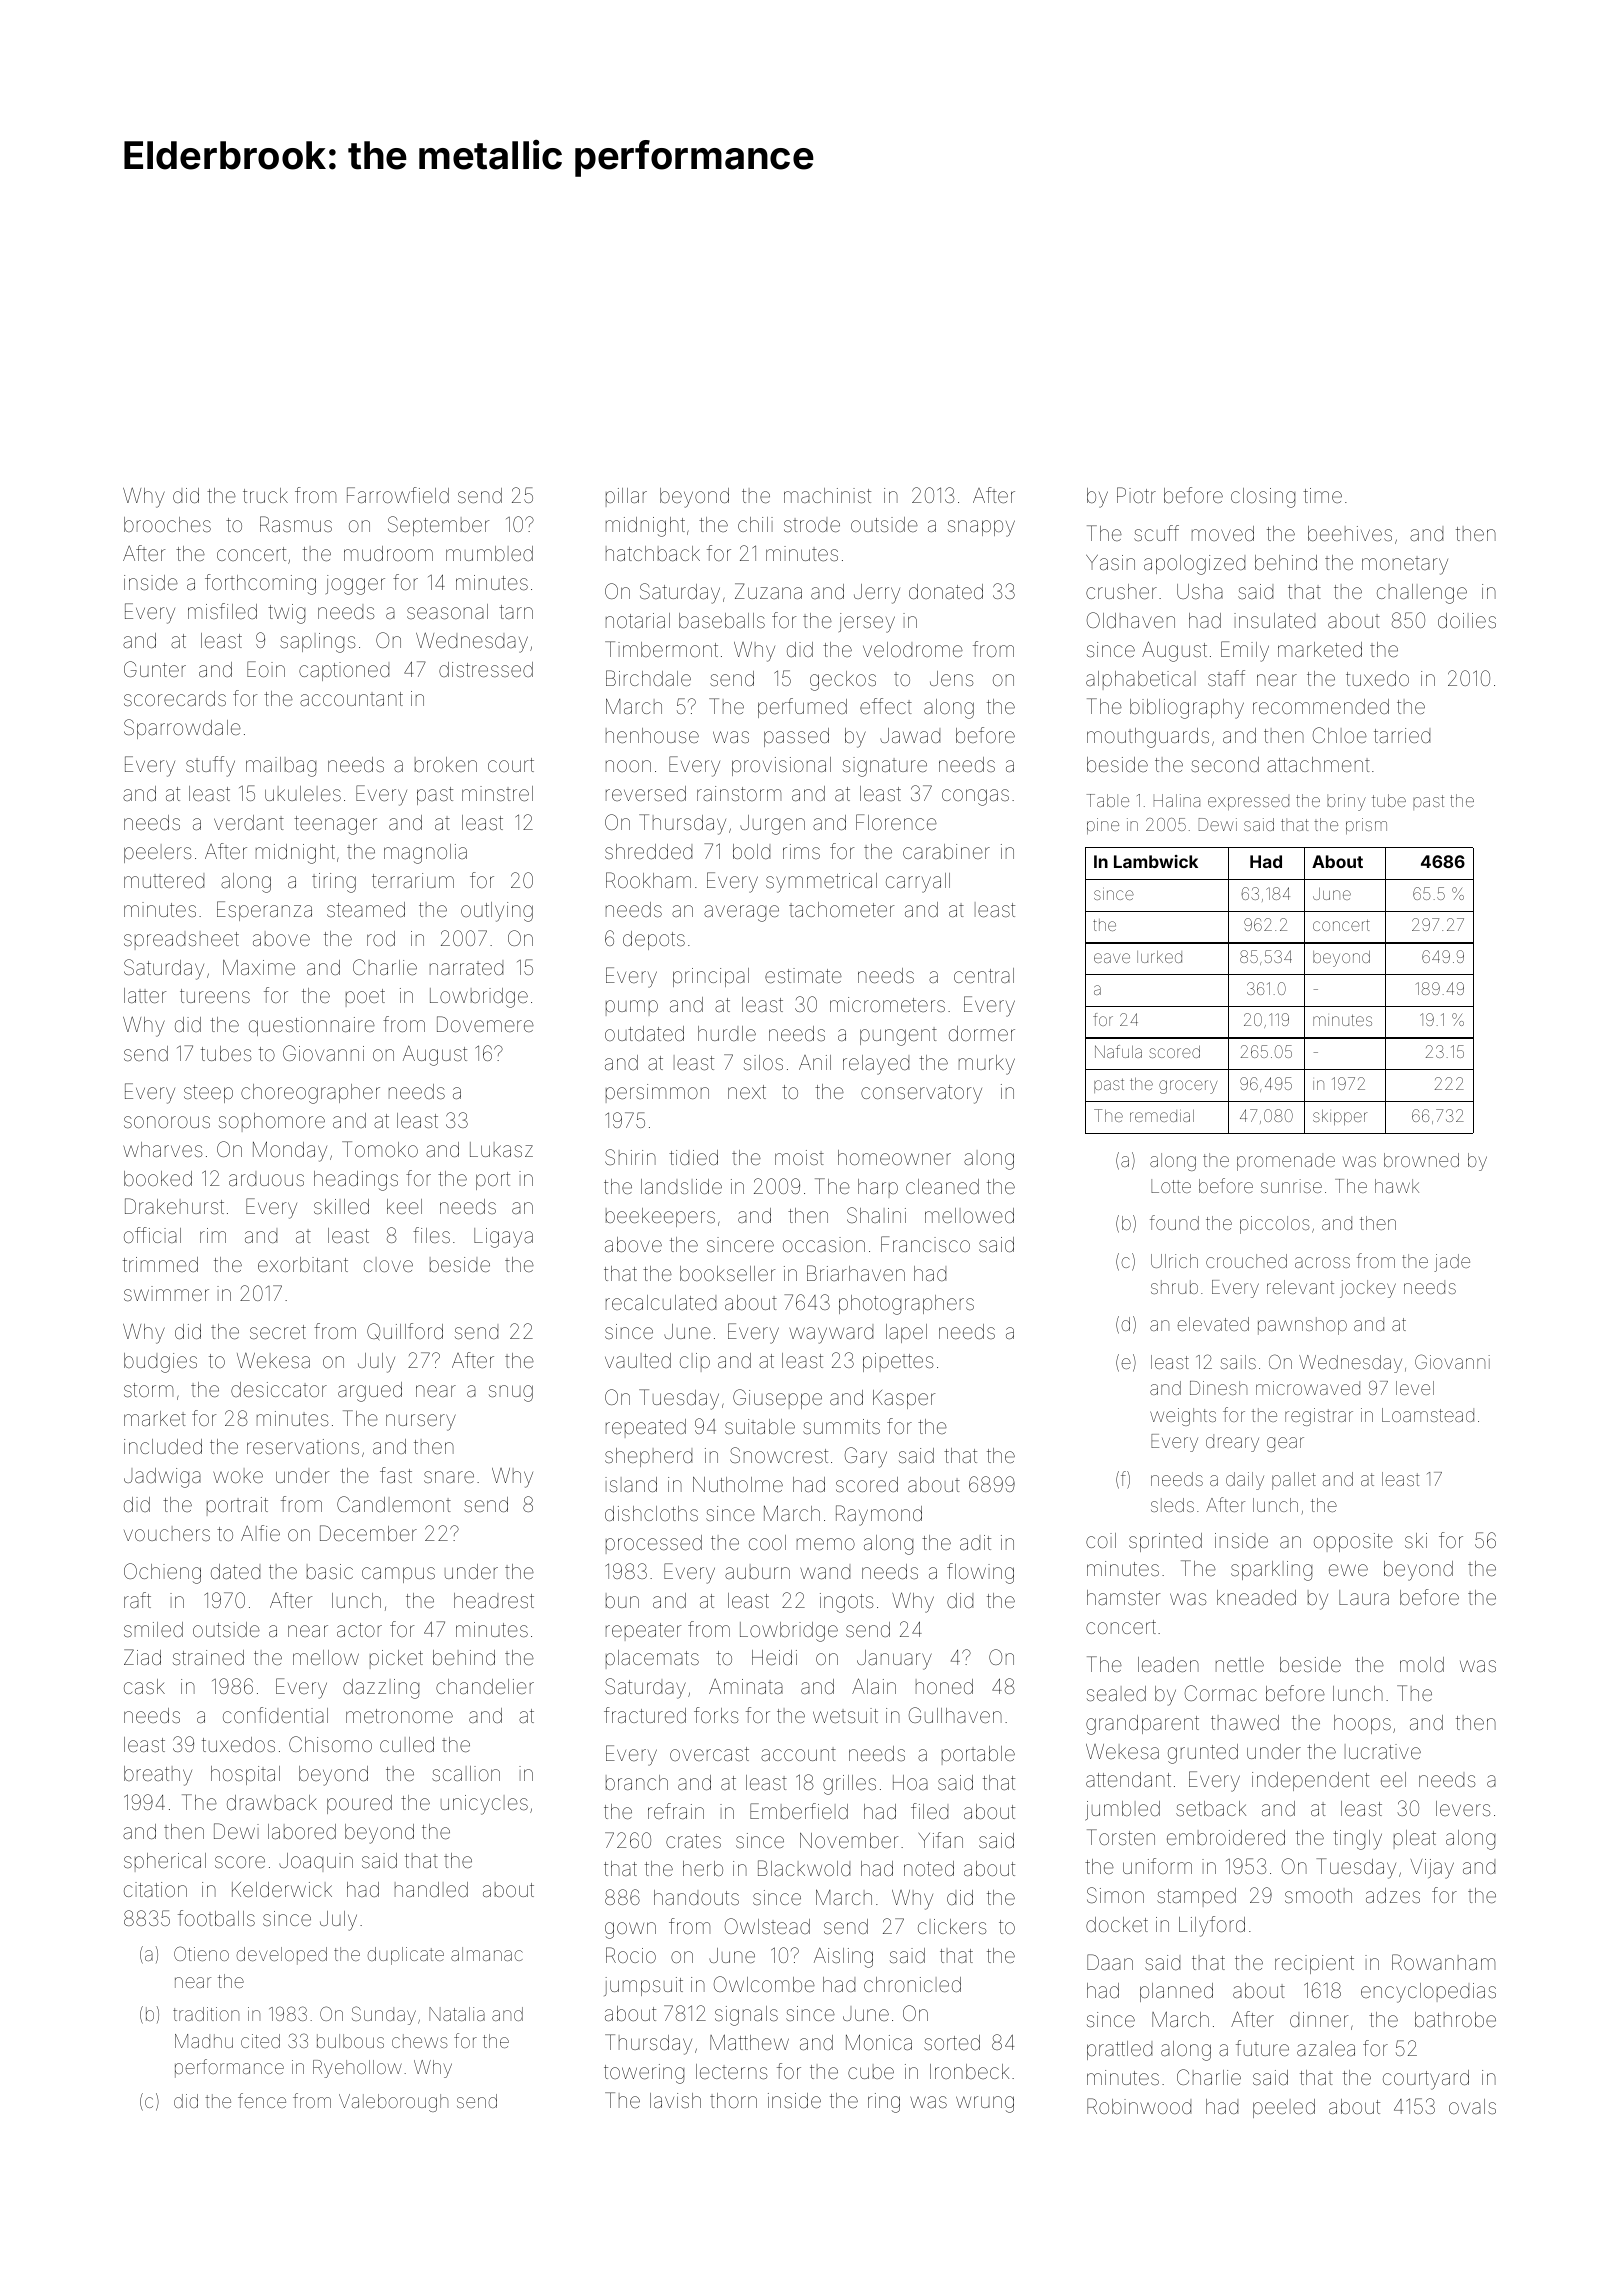  What do you see at coordinates (447, 611) in the document?
I see `seasonal` at bounding box center [447, 611].
